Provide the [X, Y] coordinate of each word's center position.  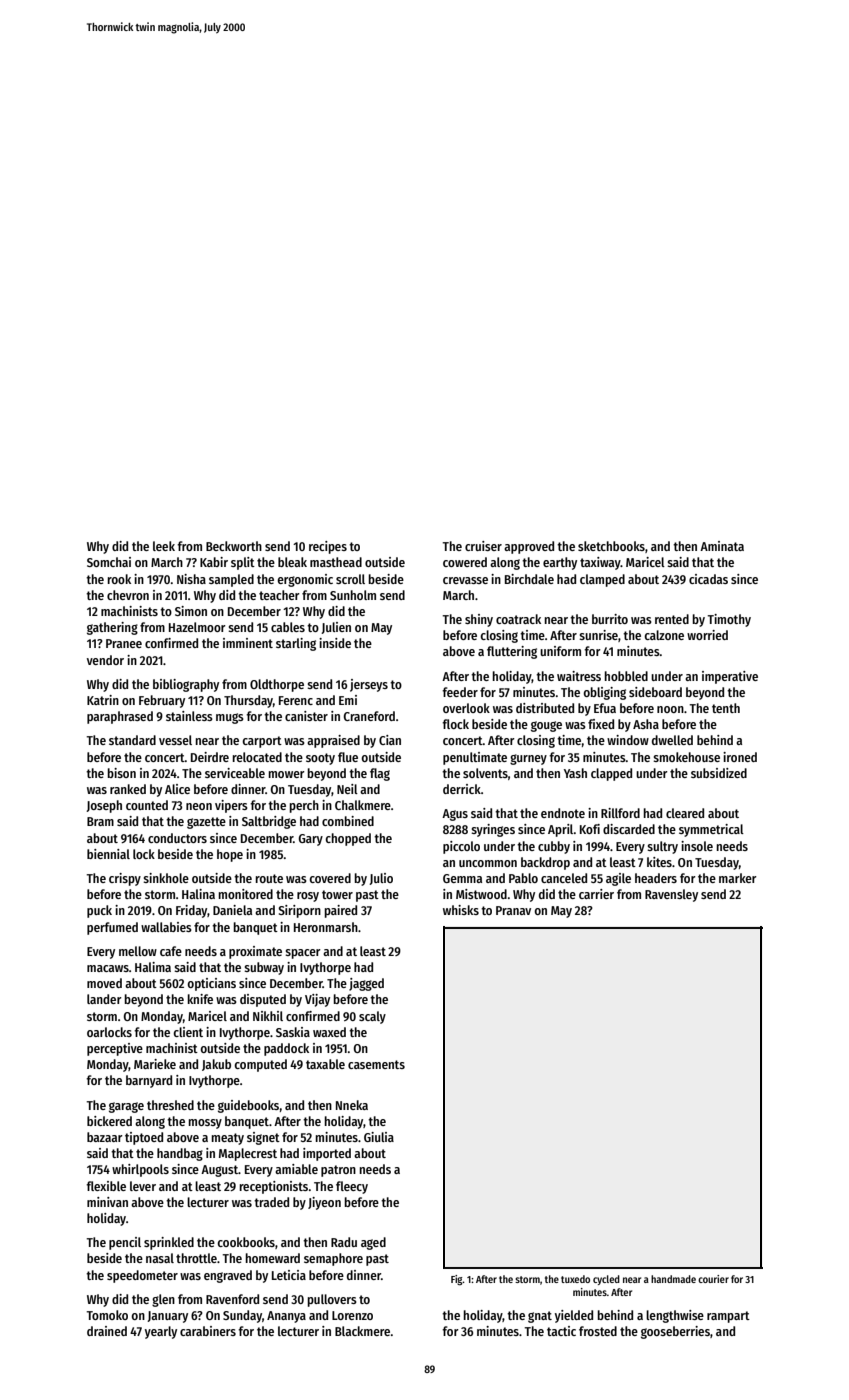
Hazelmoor [197, 627]
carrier [596, 894]
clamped [602, 580]
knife [200, 999]
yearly [161, 1332]
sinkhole [166, 878]
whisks [461, 910]
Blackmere [362, 1331]
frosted [598, 1331]
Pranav [513, 910]
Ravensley [671, 895]
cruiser [483, 546]
